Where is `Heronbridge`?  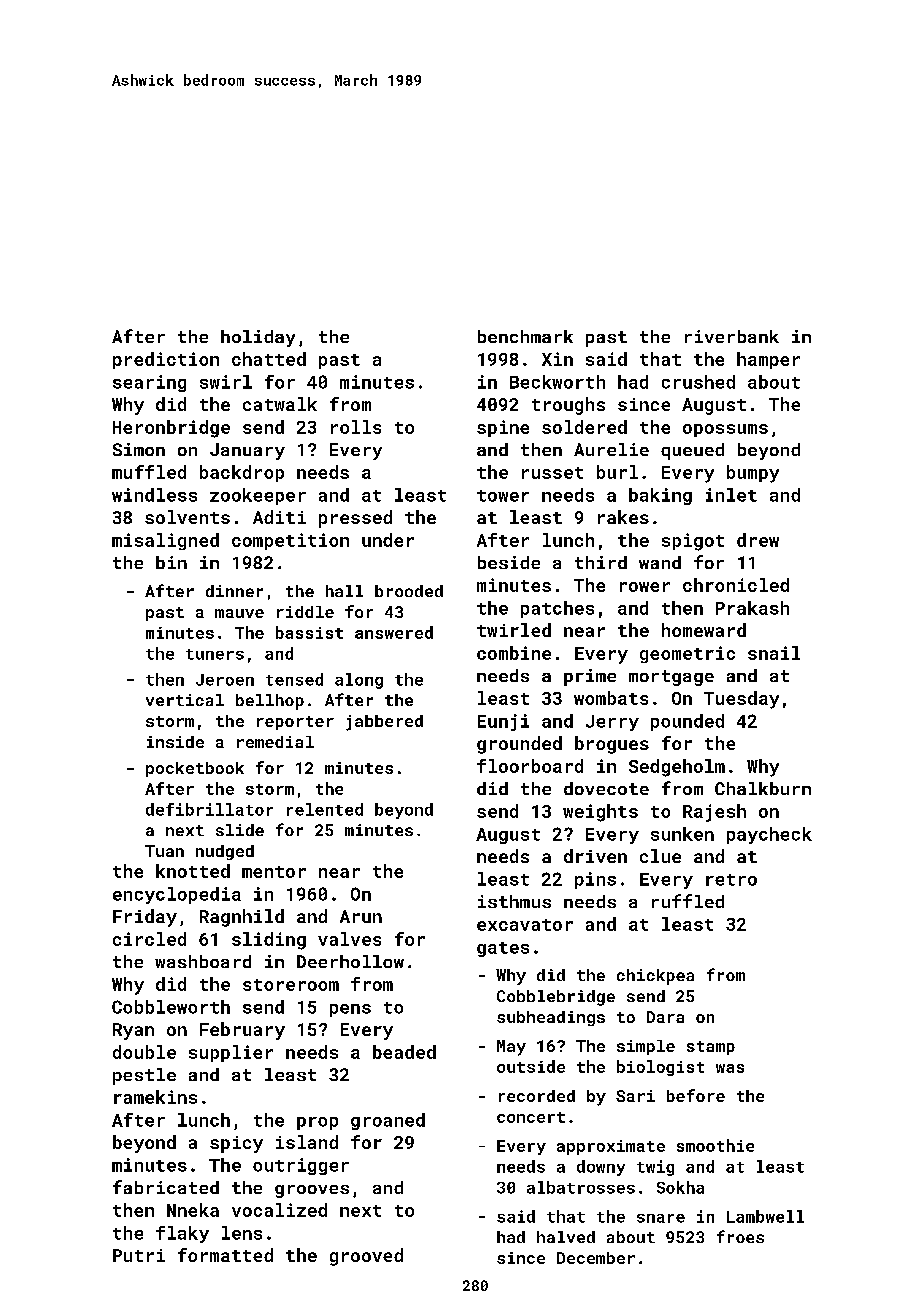 Heronbridge is located at coordinates (171, 429).
